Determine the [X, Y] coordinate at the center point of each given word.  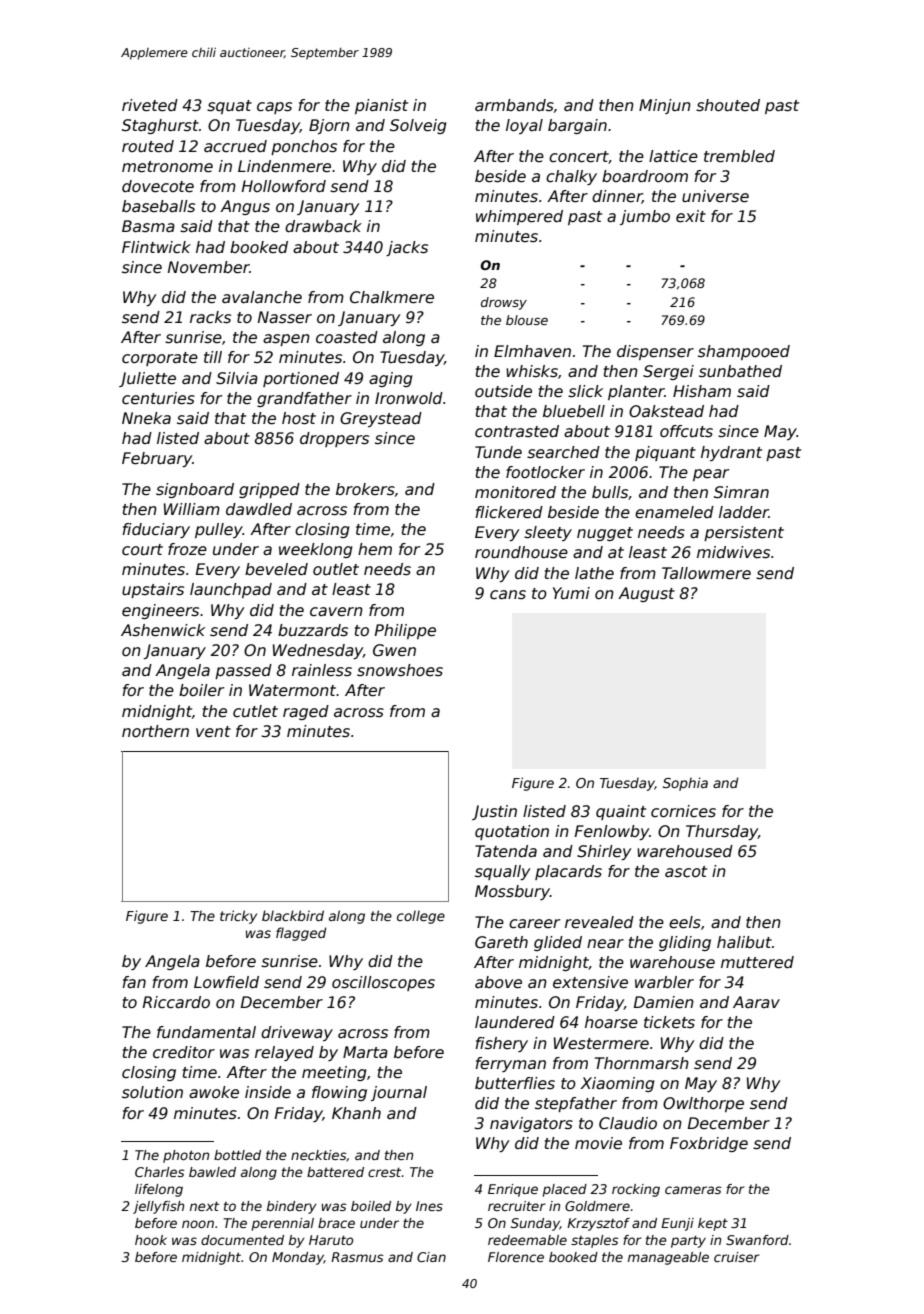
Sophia [685, 784]
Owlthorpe [703, 1104]
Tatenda [506, 851]
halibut [744, 942]
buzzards [313, 630]
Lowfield [226, 982]
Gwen [394, 650]
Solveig [418, 126]
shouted [728, 105]
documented [242, 1240]
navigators [531, 1124]
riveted [150, 105]
